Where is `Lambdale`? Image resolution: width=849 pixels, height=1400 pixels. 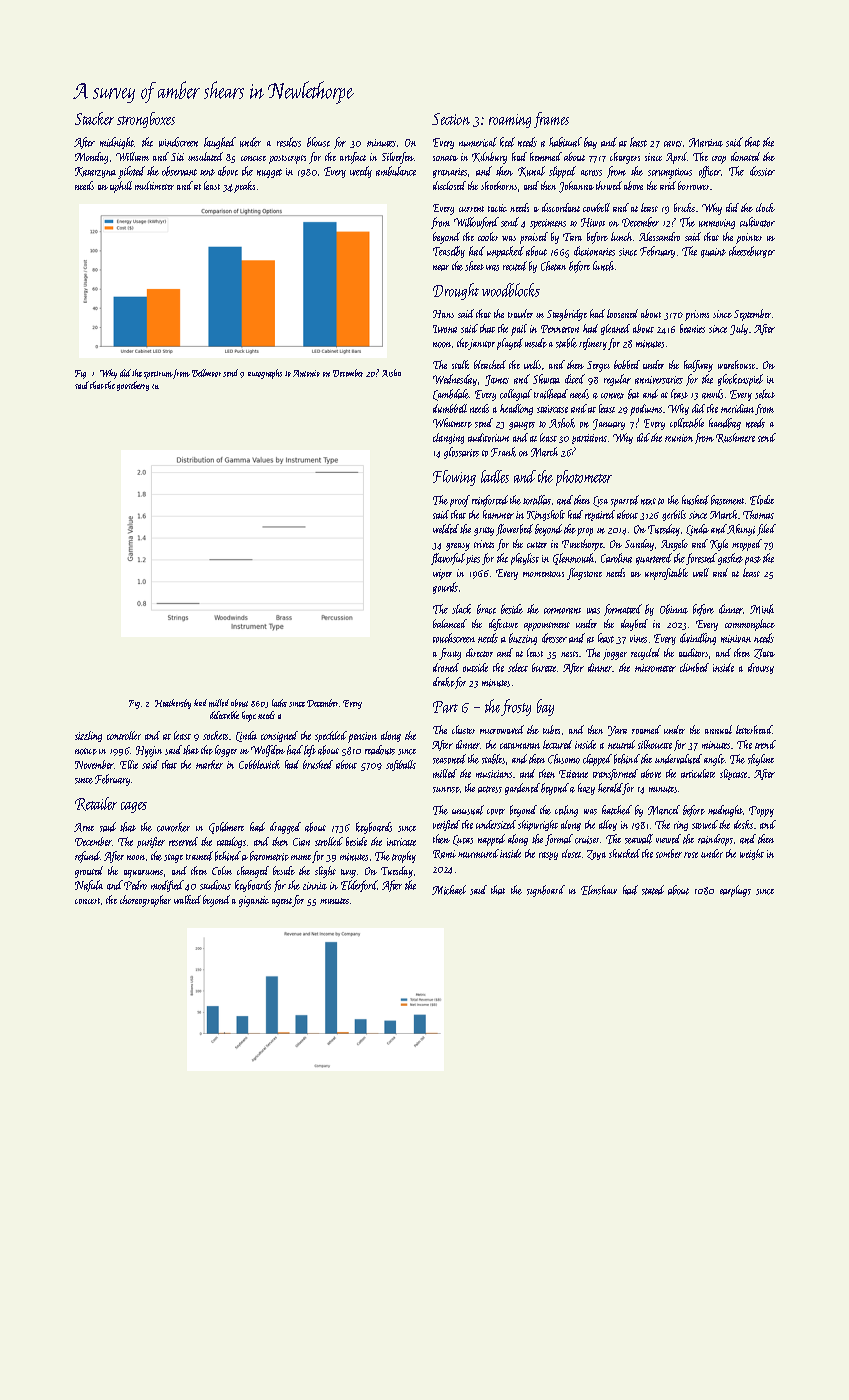 Lambdale is located at coordinates (451, 395).
